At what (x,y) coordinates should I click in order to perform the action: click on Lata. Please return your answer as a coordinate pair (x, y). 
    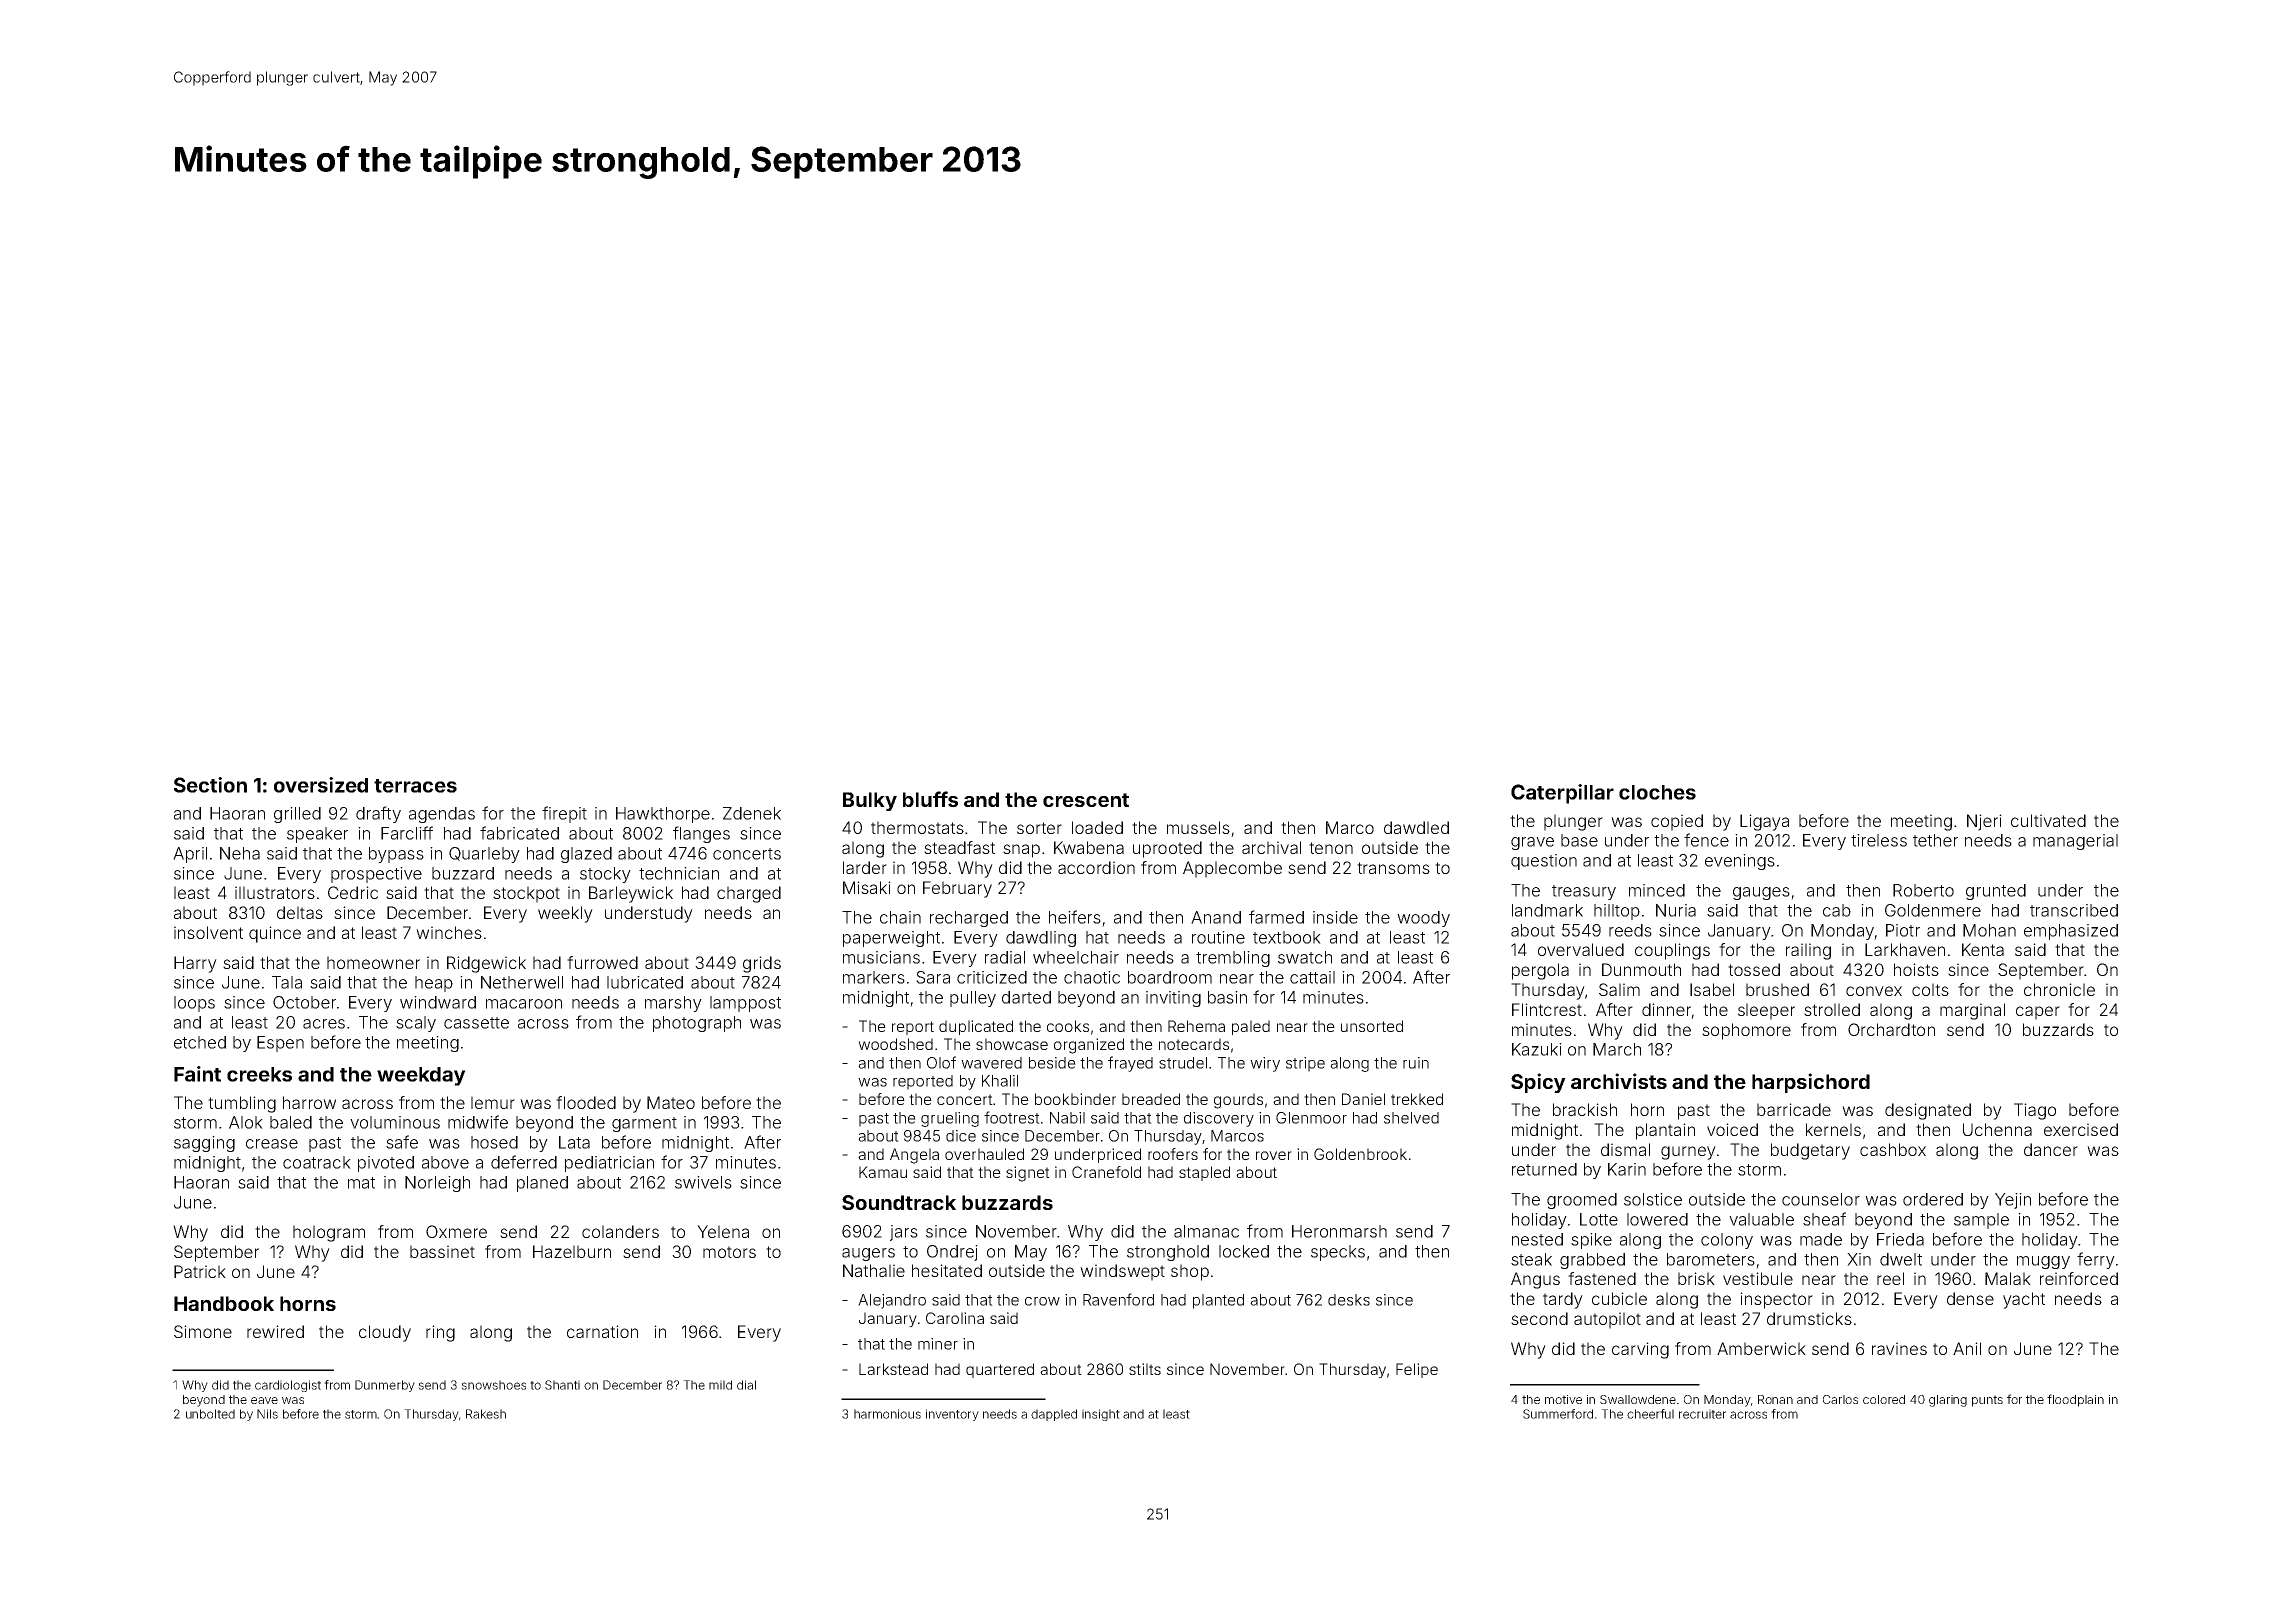
    Looking at the image, I should click on (574, 1142).
